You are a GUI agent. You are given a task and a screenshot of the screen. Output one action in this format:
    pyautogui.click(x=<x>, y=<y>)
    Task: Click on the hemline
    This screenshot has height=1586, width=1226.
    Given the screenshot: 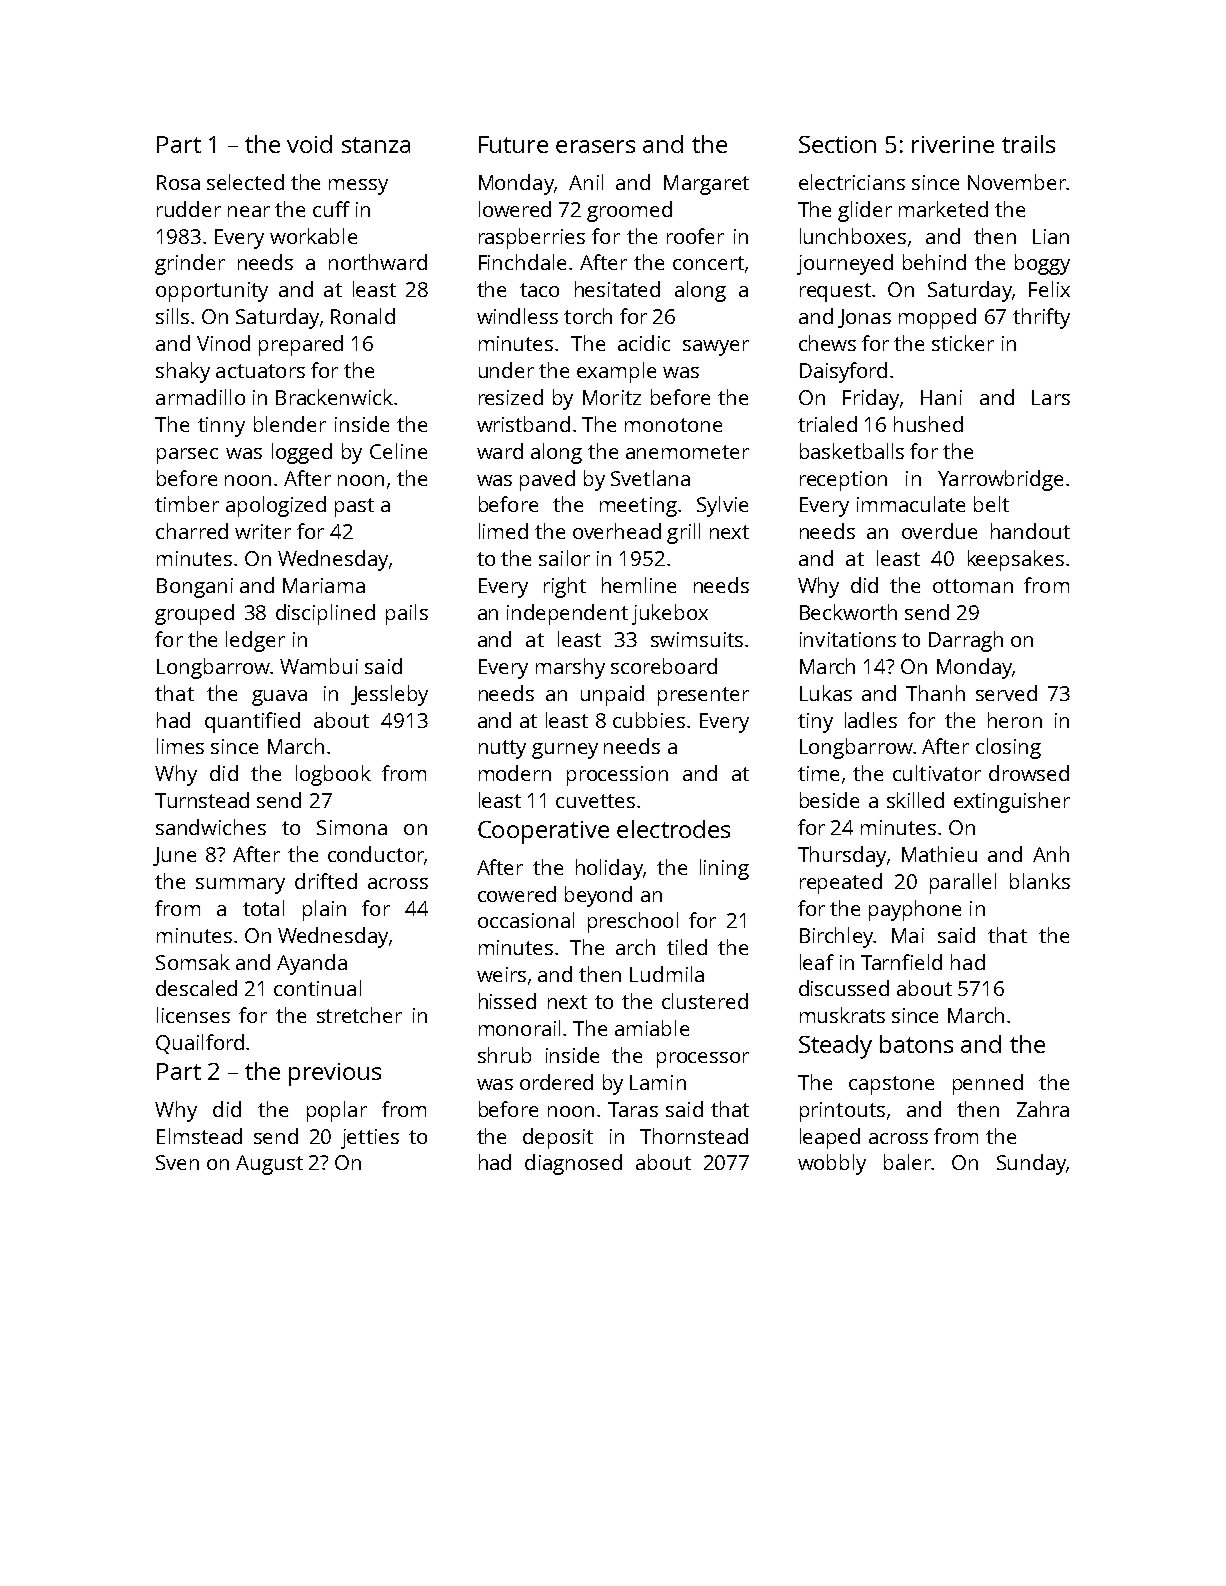 What is the action you would take?
    pyautogui.click(x=639, y=585)
